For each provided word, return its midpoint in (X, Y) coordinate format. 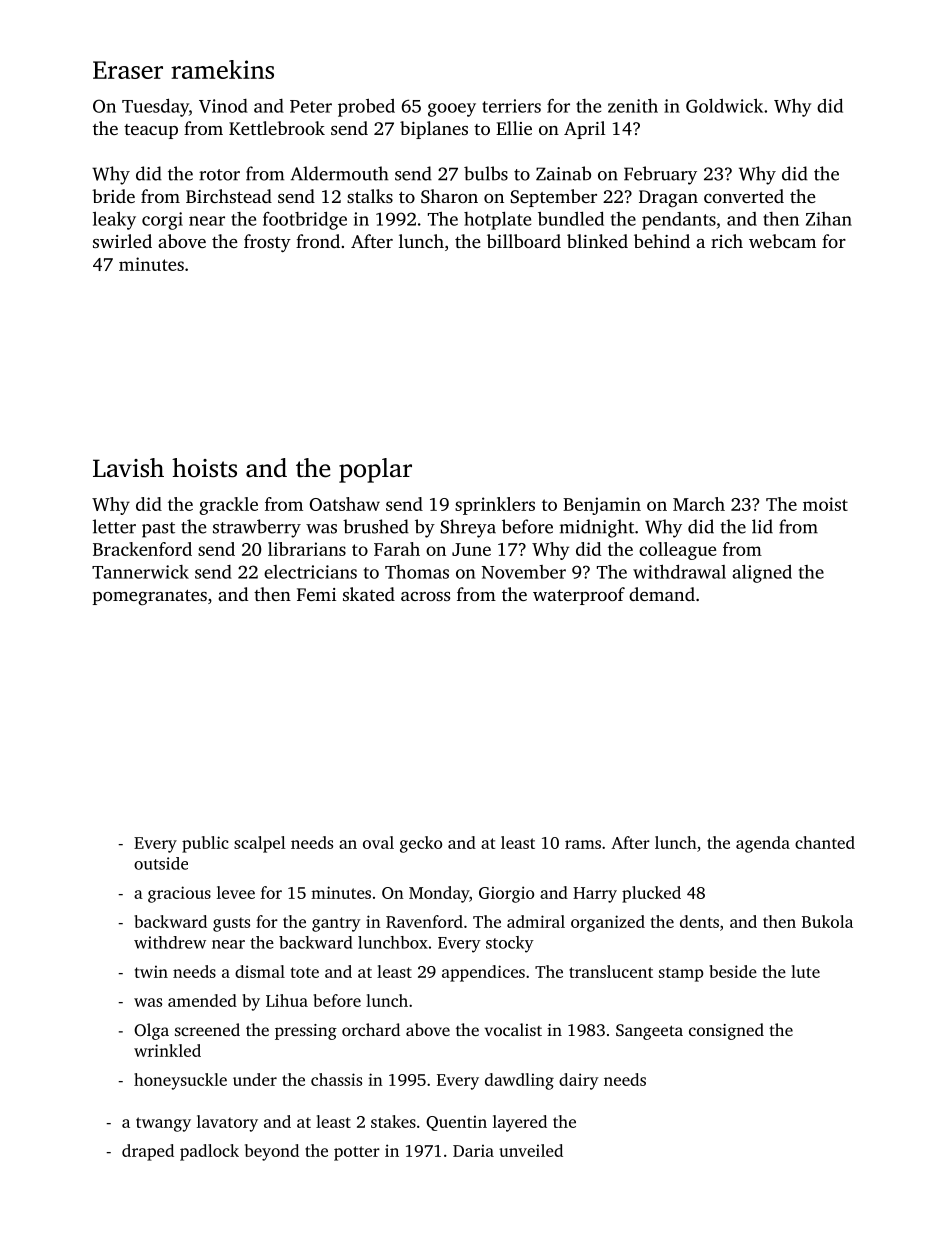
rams (583, 844)
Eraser (128, 70)
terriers (511, 106)
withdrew (170, 942)
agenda (763, 844)
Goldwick (724, 106)
